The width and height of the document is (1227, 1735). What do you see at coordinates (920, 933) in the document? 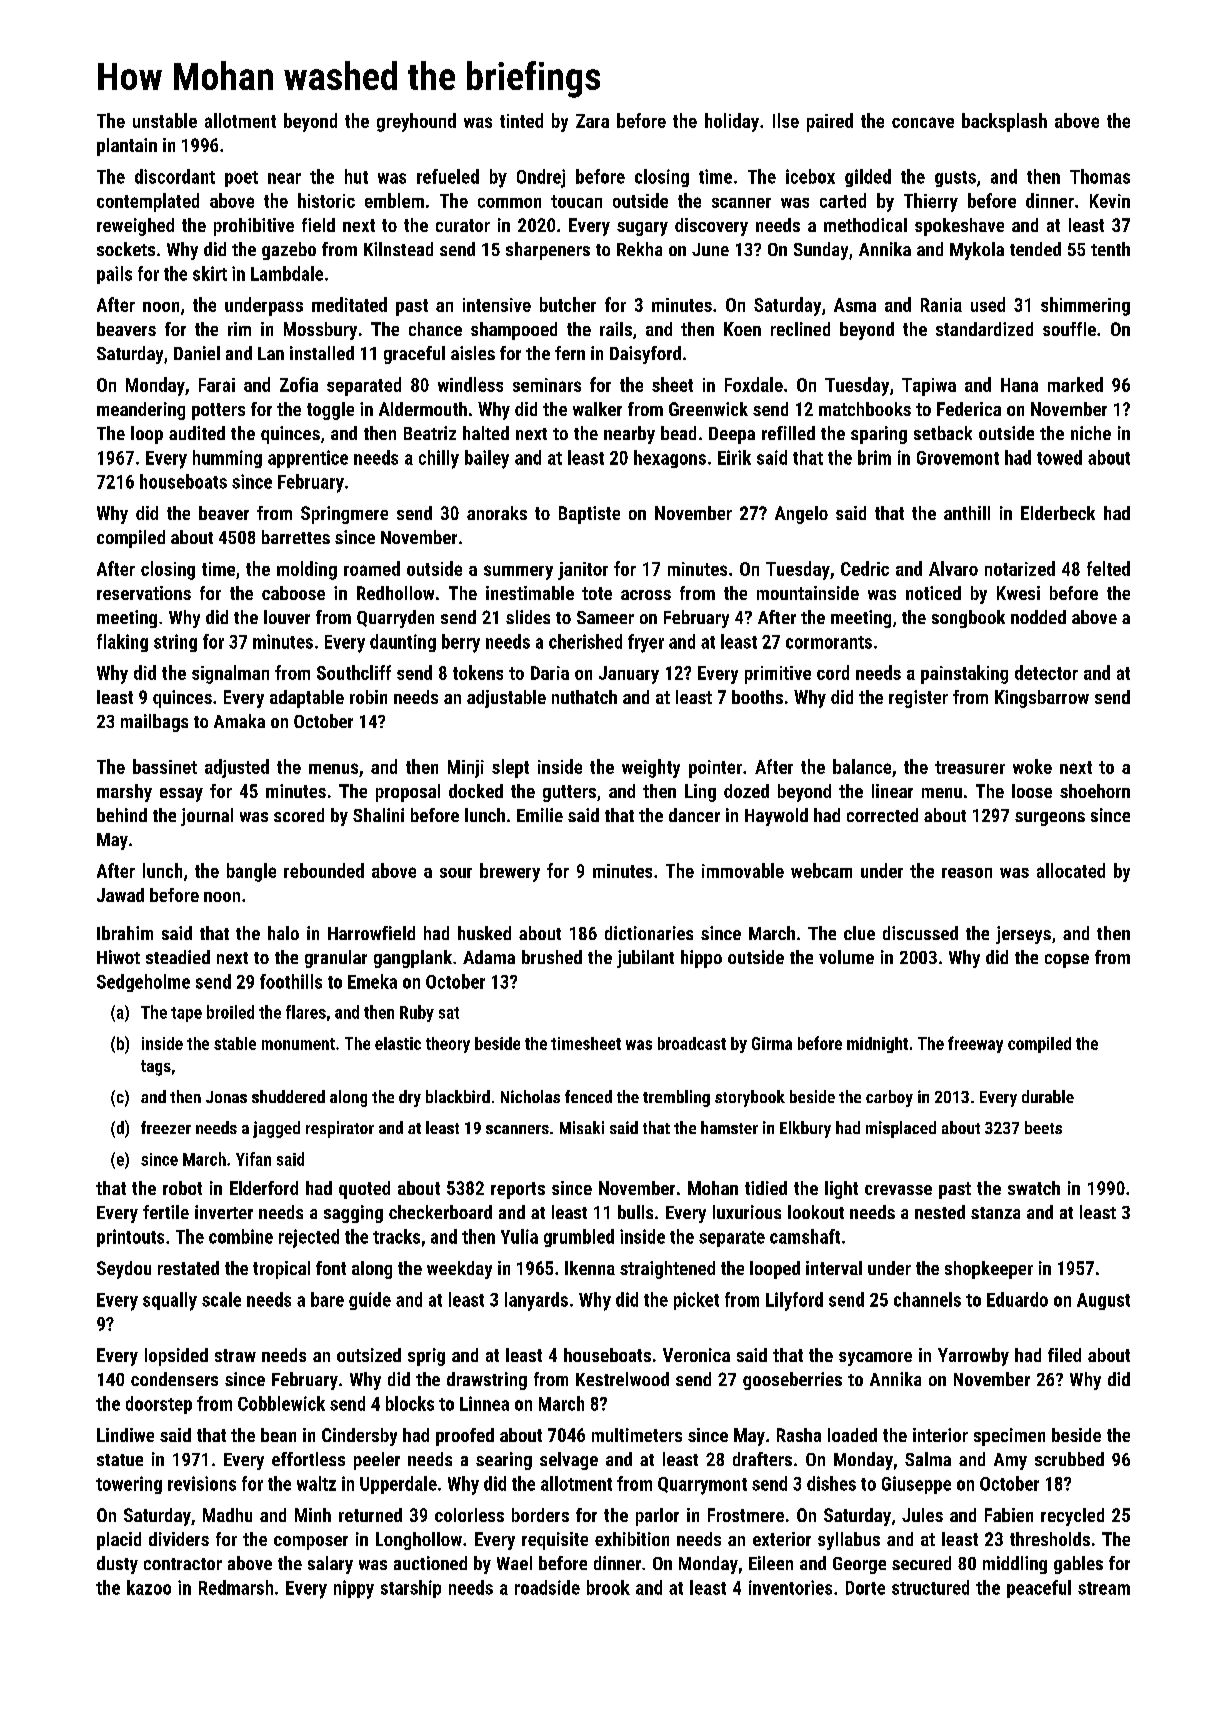
I see `discussed` at bounding box center [920, 933].
